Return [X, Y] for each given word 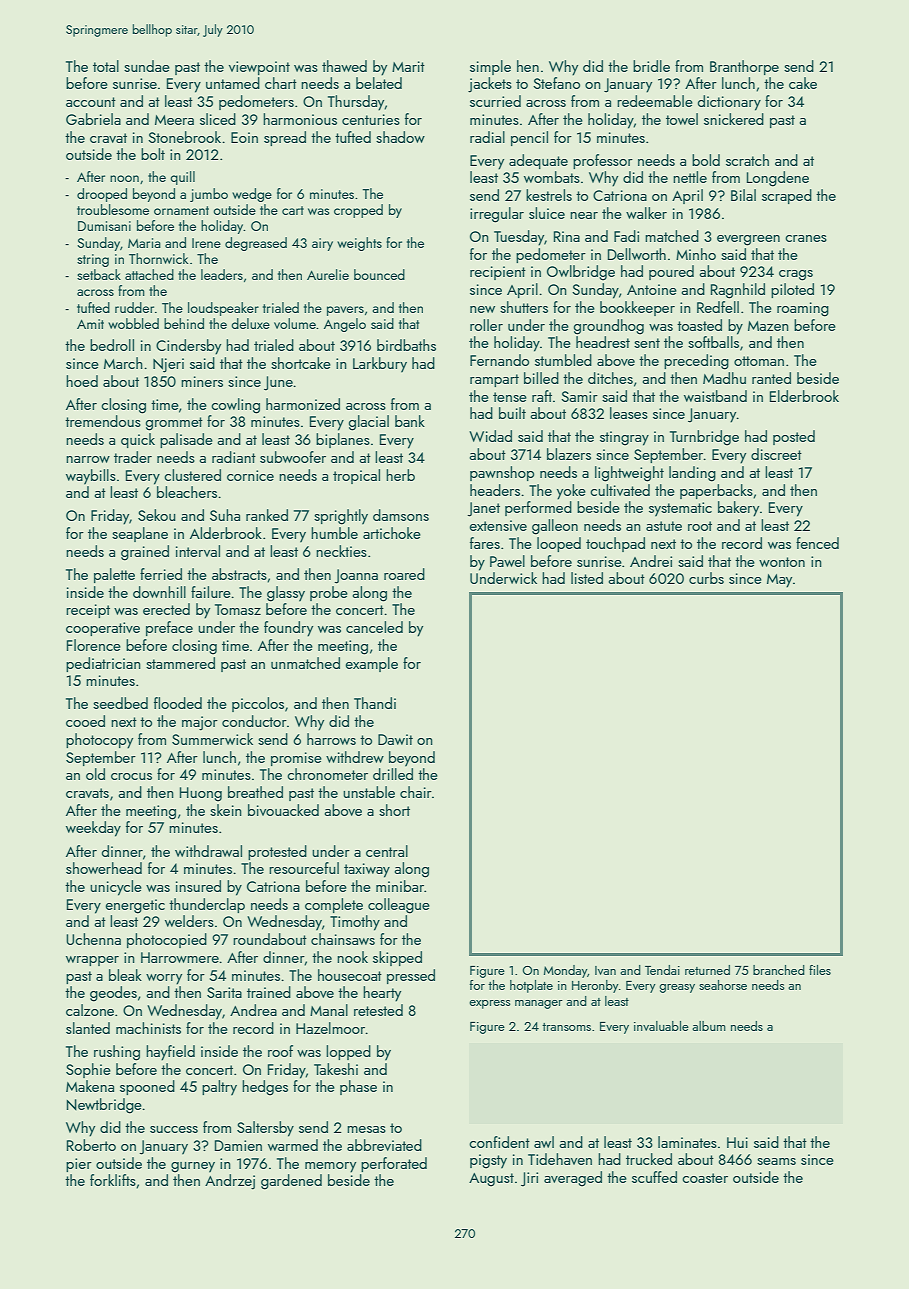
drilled [393, 774]
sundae [147, 66]
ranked [267, 515]
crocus [131, 776]
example [372, 664]
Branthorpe [744, 67]
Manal [329, 1010]
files [820, 970]
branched [779, 970]
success [174, 1129]
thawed [344, 66]
